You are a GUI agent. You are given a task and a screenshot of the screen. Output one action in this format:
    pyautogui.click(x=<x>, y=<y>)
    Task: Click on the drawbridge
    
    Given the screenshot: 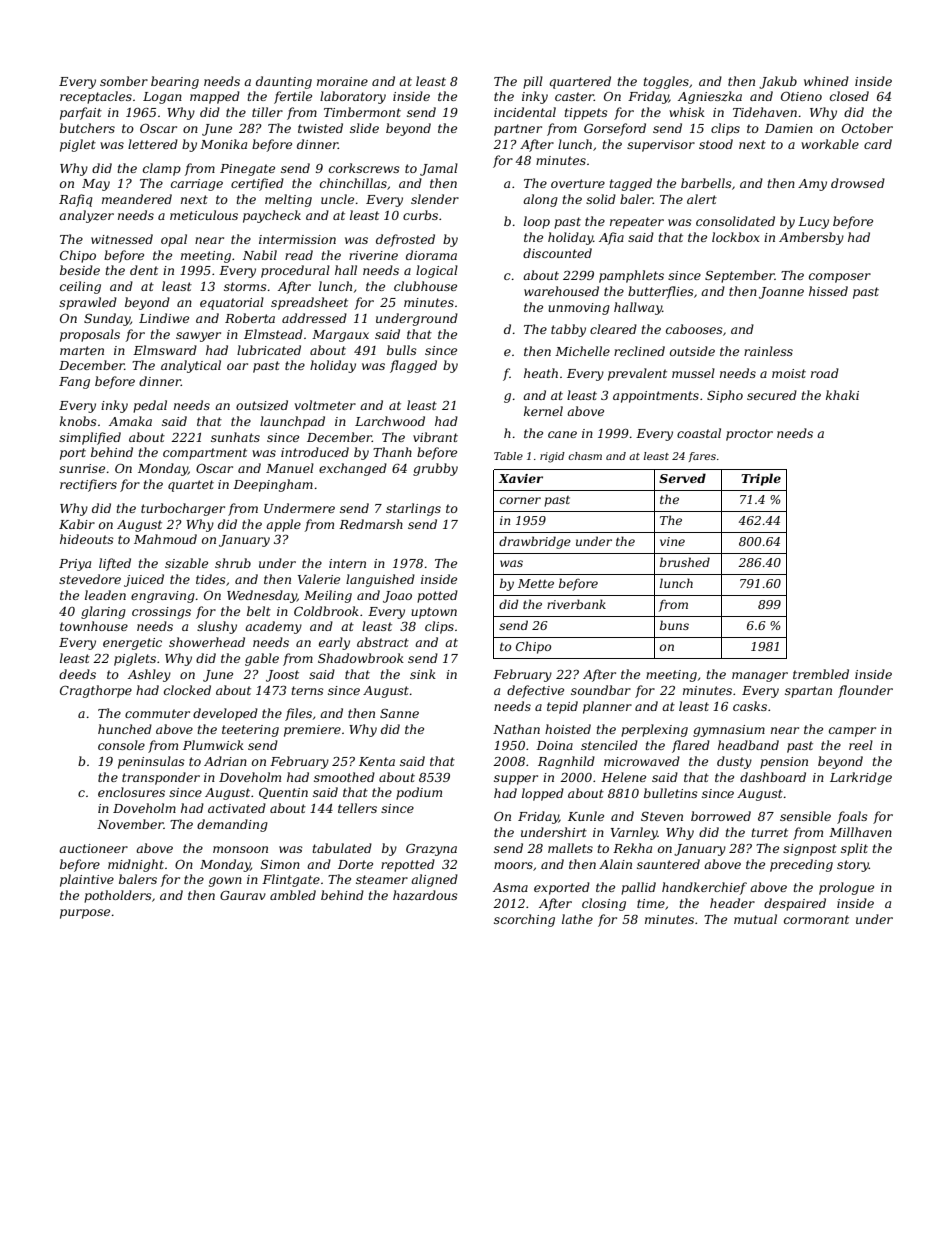 What is the action you would take?
    pyautogui.click(x=535, y=542)
